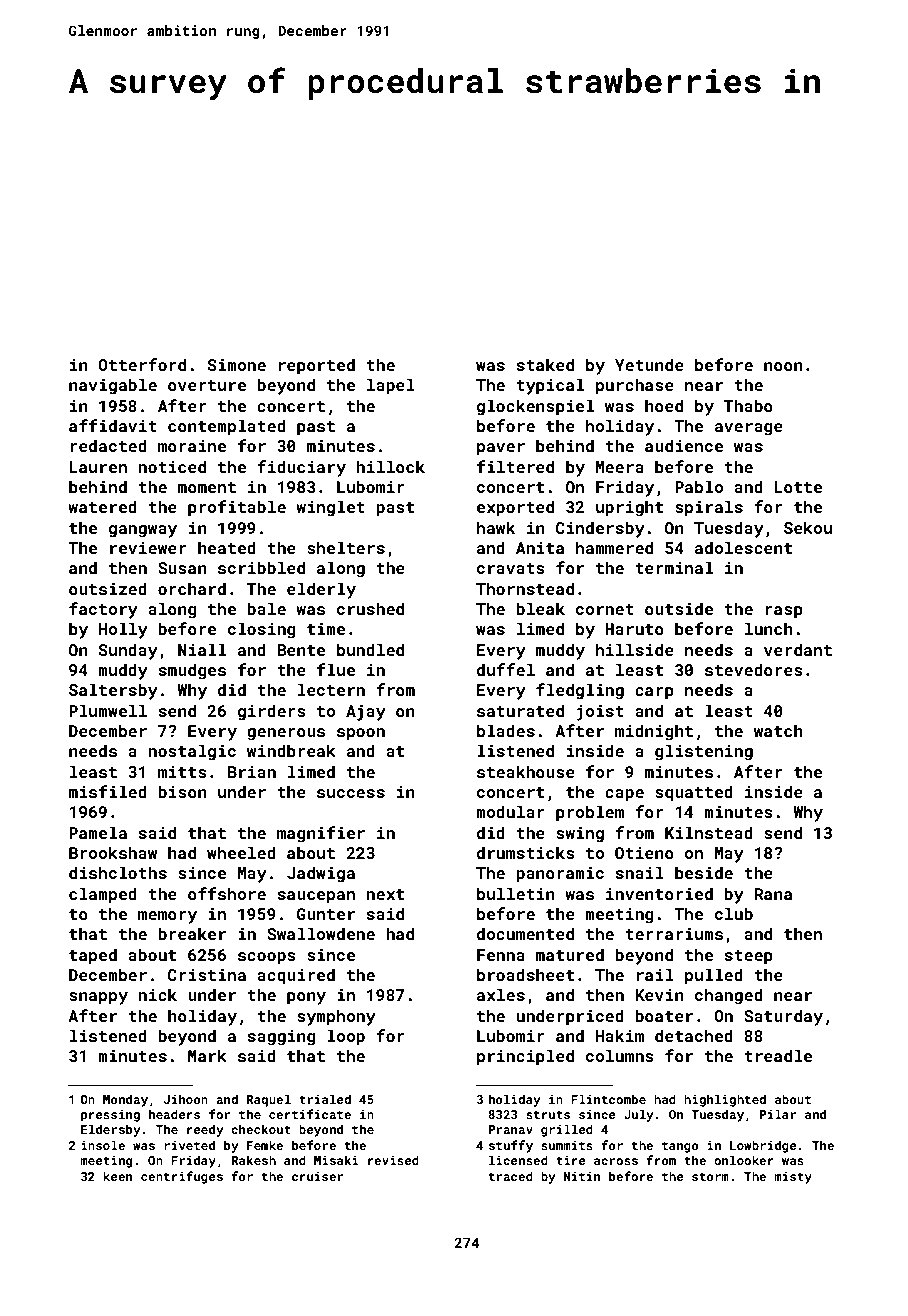 The height and width of the screenshot is (1316, 908). I want to click on breaker, so click(192, 933).
